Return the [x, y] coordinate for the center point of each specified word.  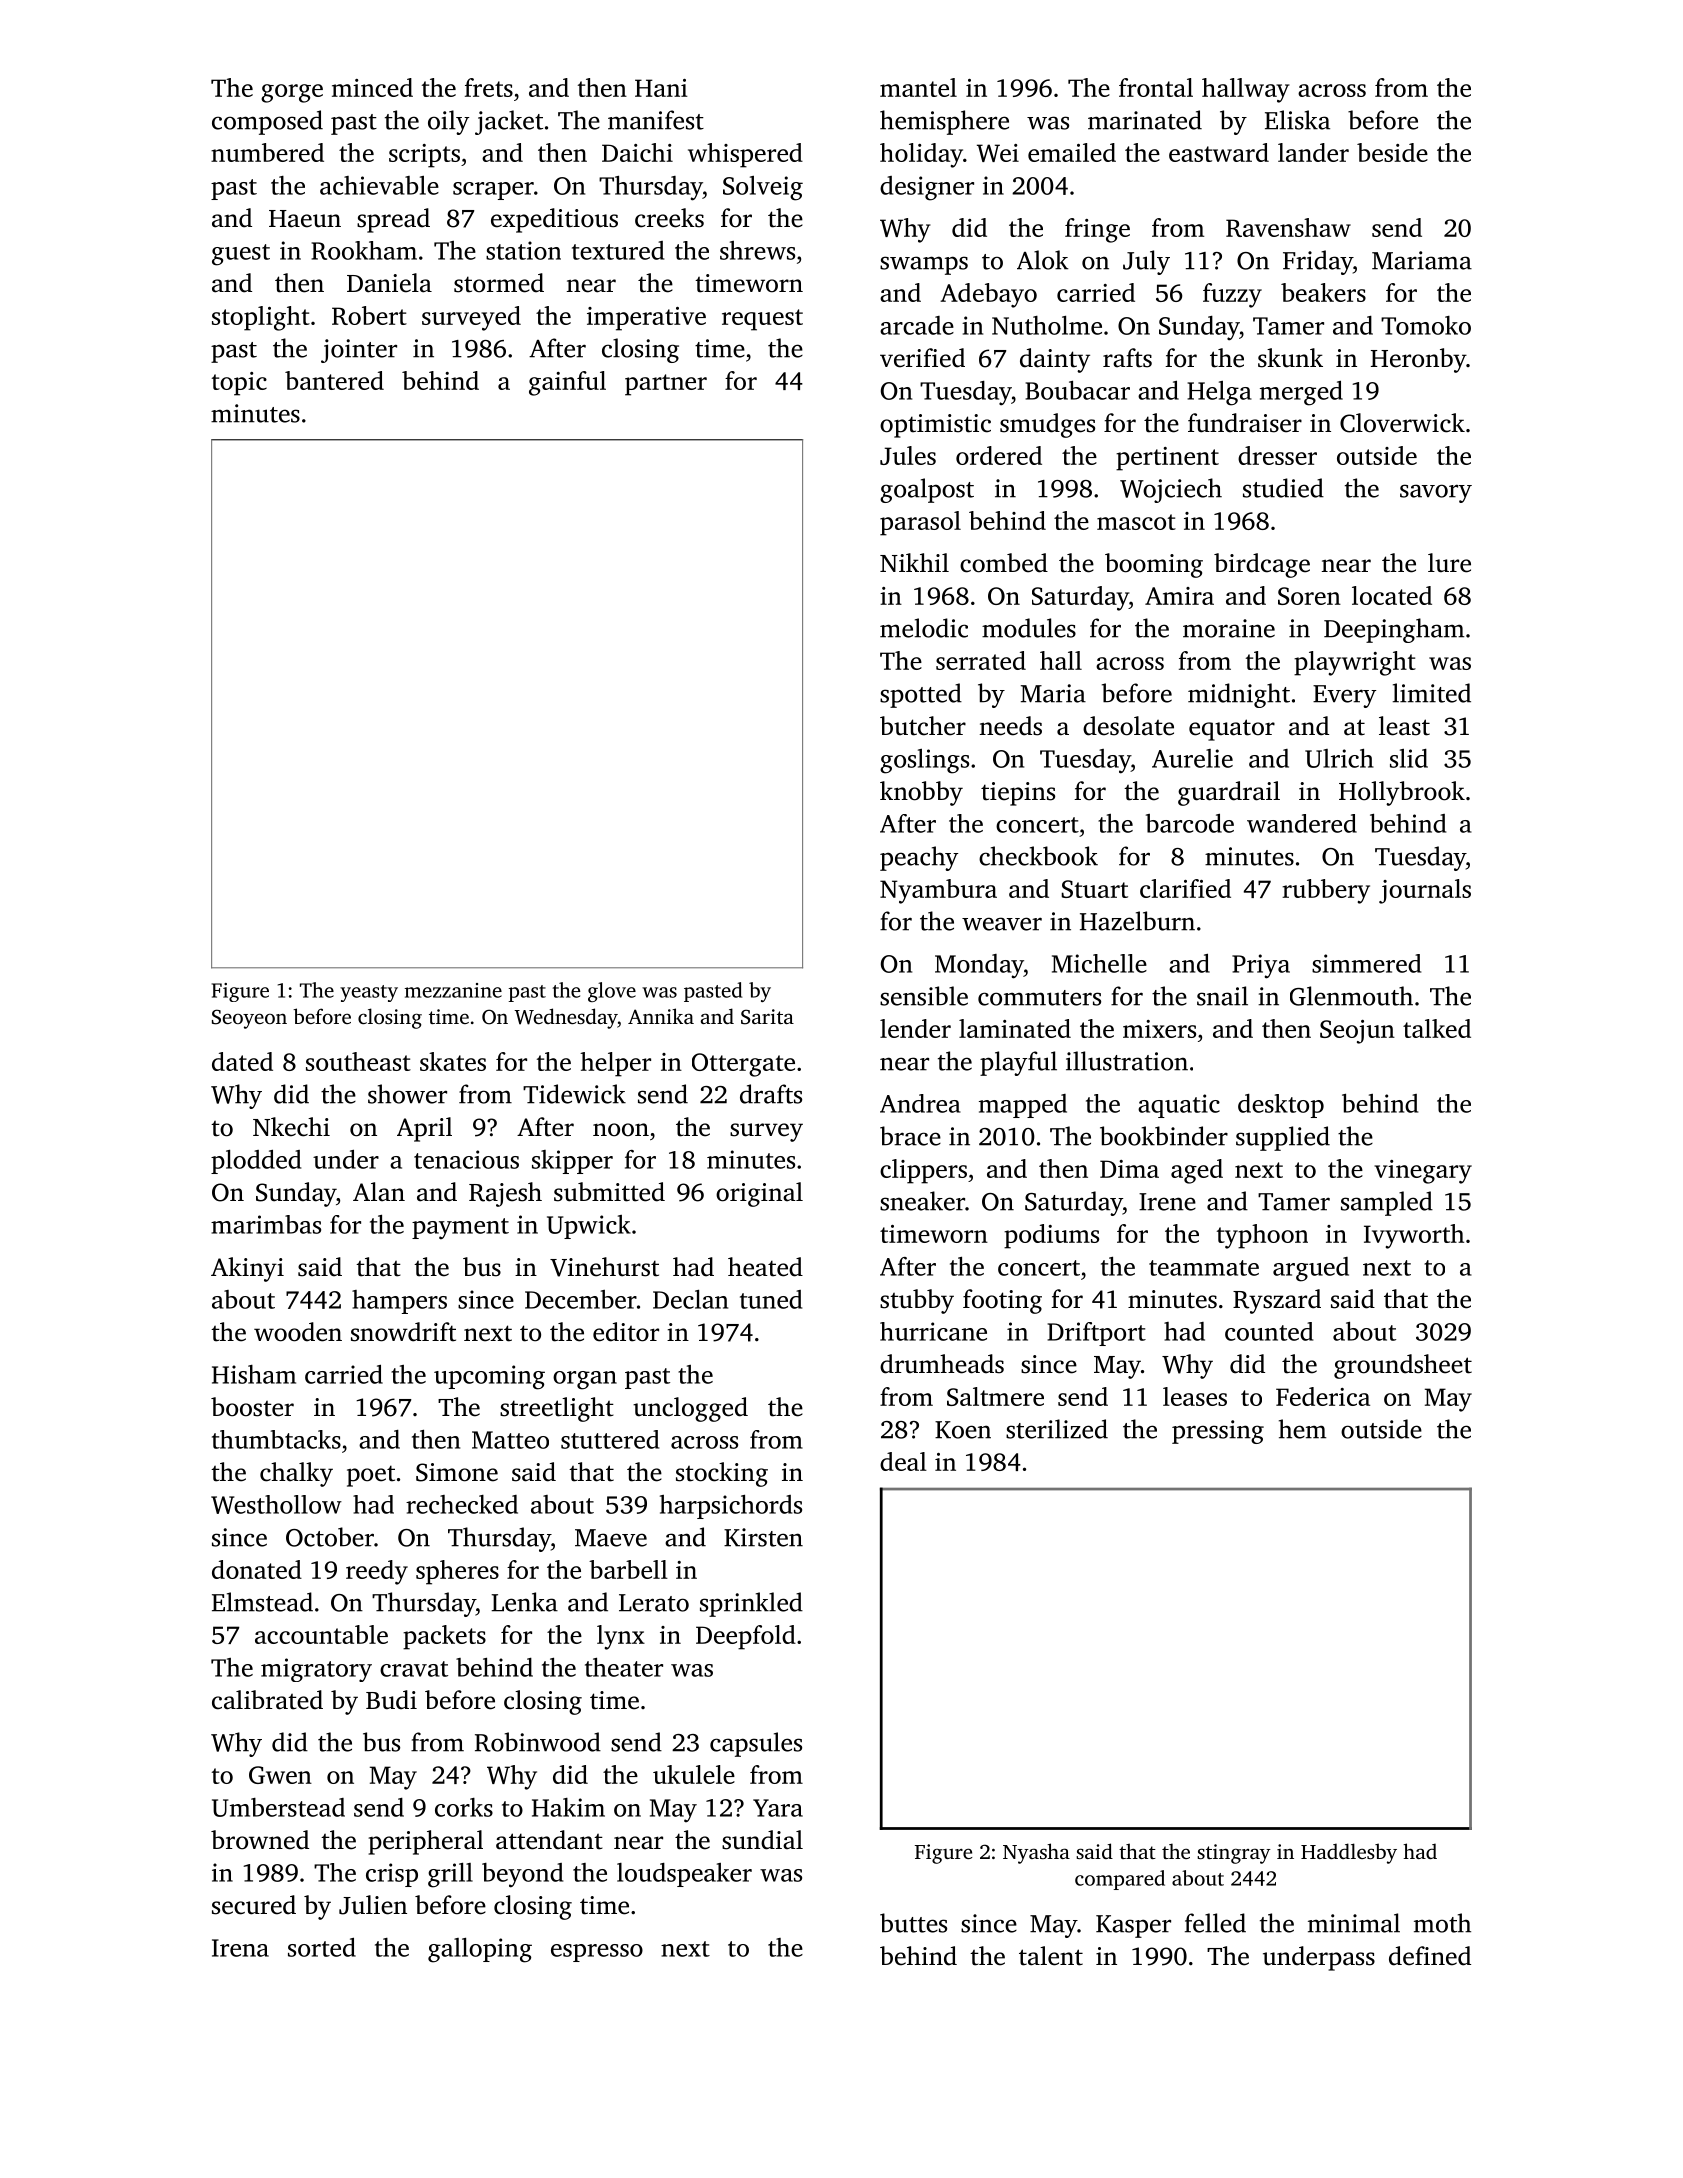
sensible [924, 996]
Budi [391, 1700]
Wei [998, 153]
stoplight [261, 318]
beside [1392, 152]
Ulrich [1339, 758]
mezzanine [453, 990]
